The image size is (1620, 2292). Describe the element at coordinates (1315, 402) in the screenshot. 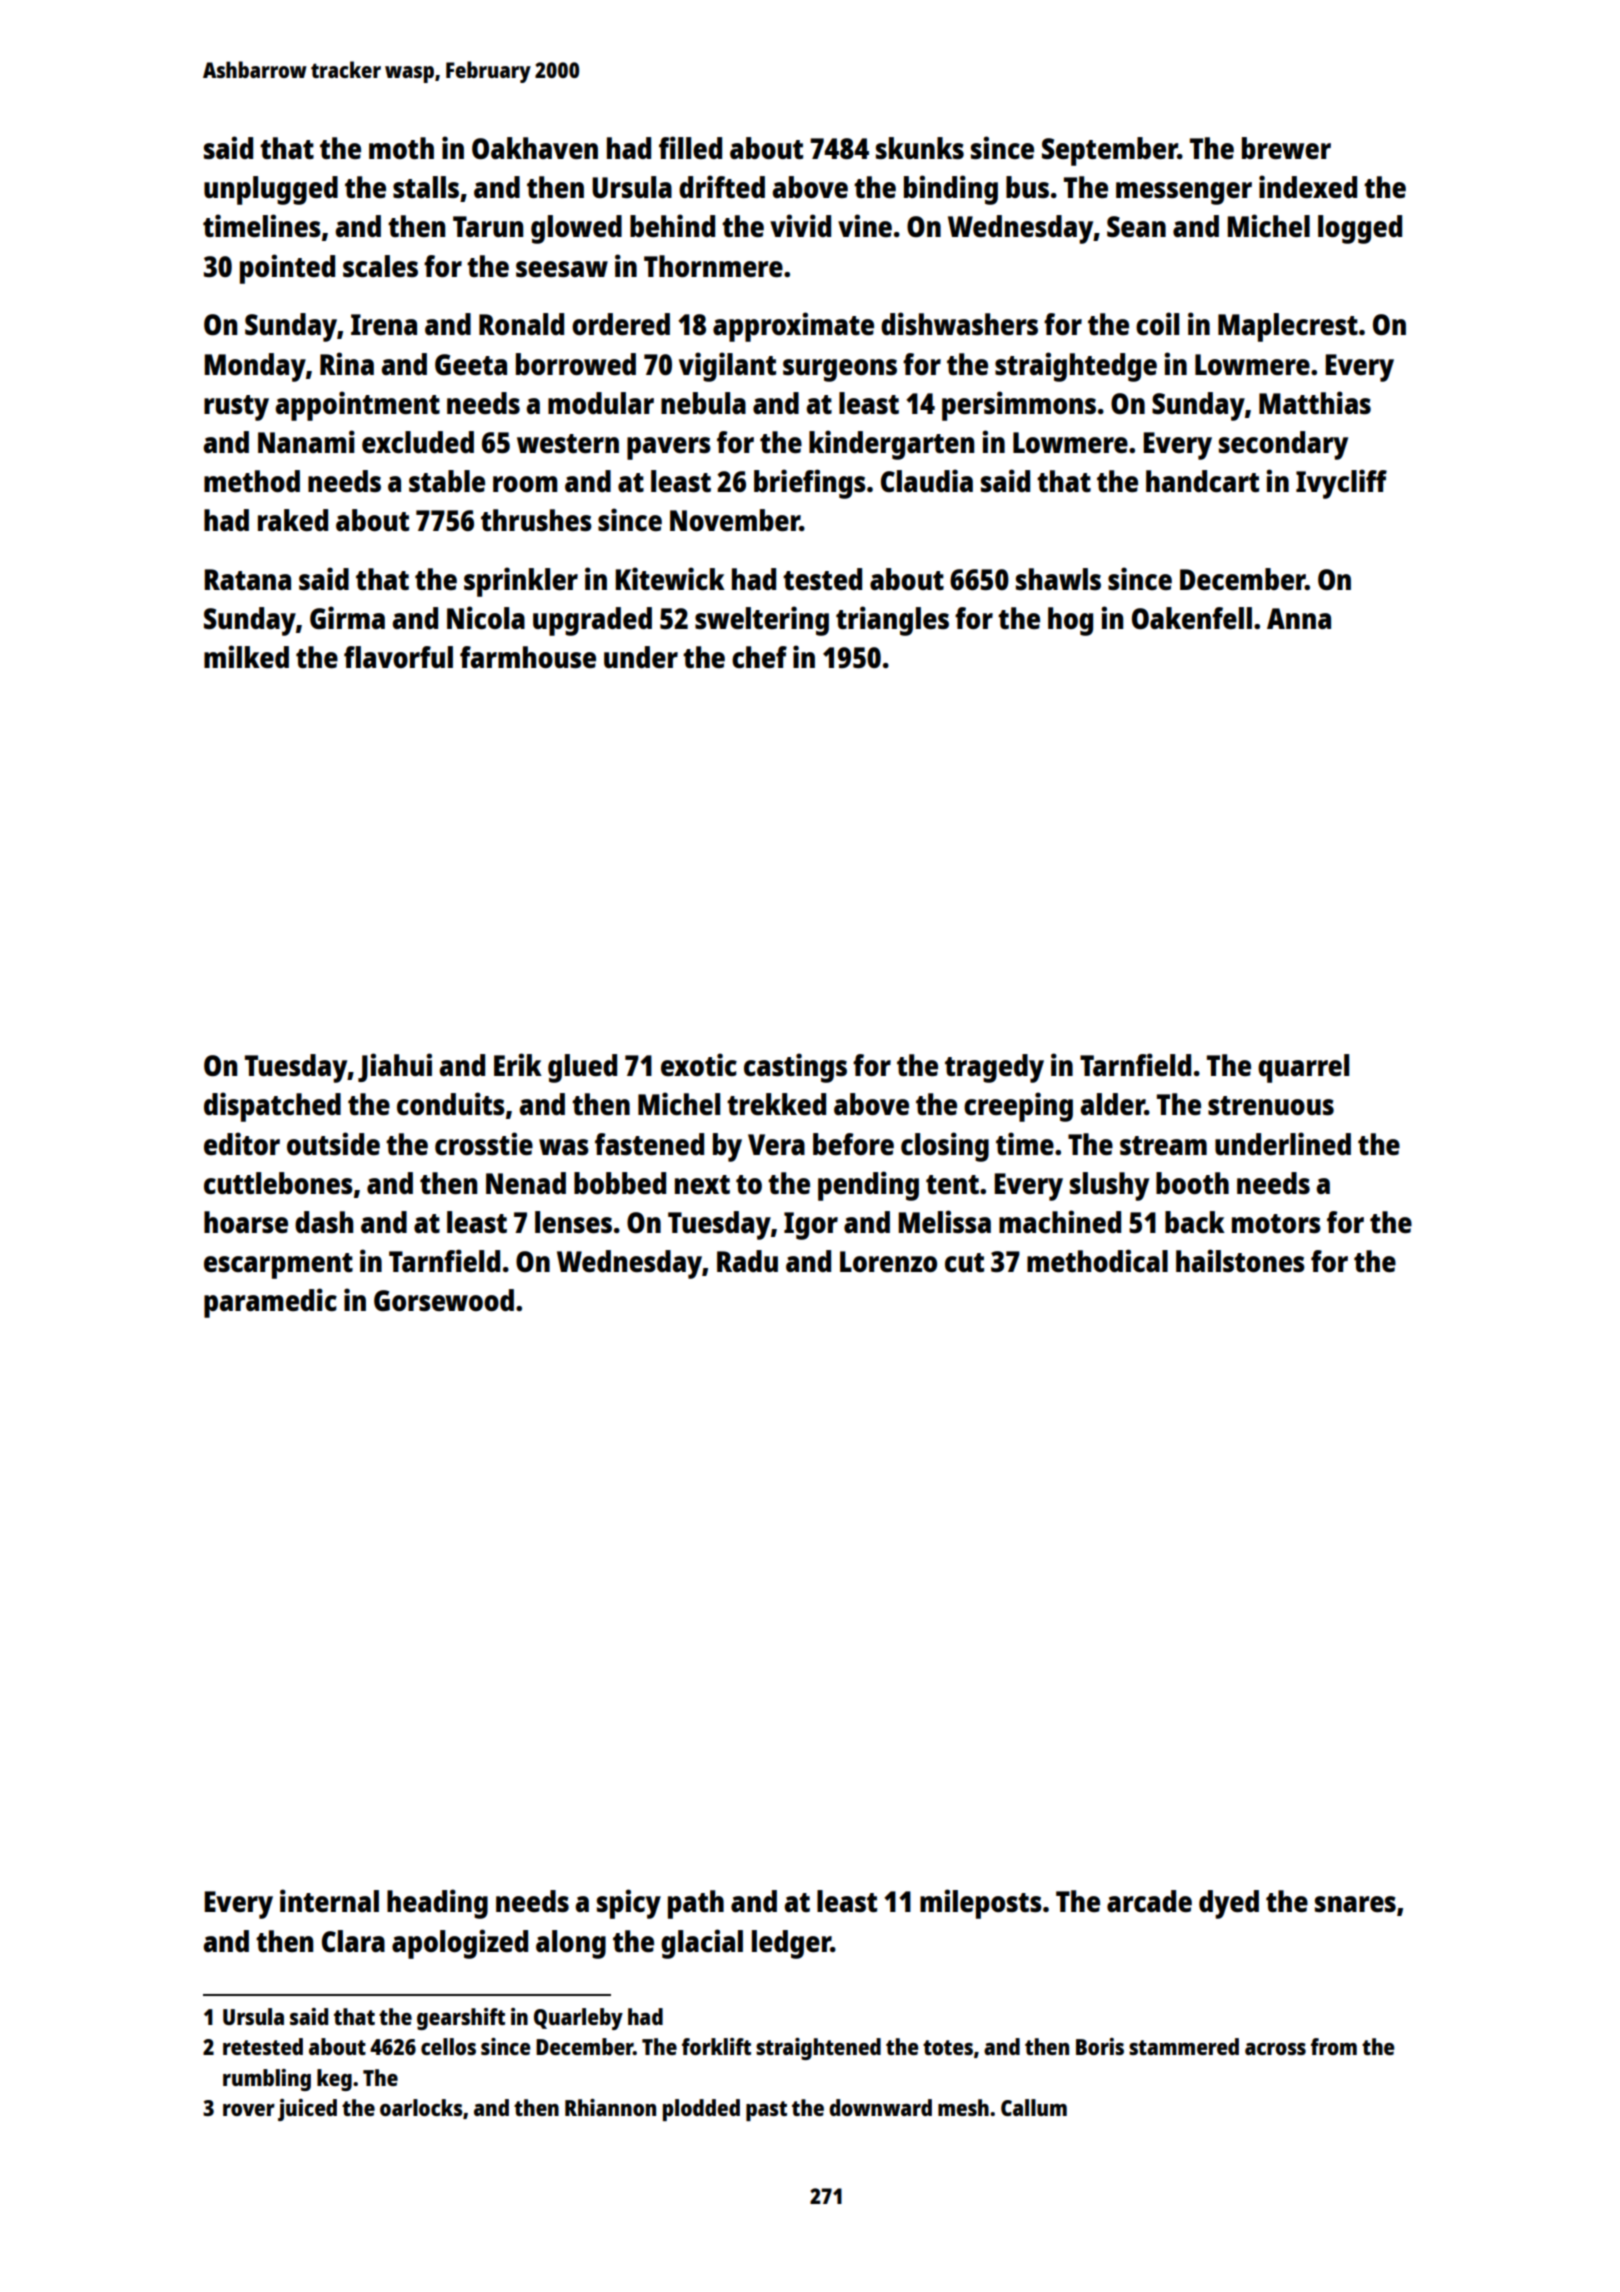

I see `Matthias` at that location.
